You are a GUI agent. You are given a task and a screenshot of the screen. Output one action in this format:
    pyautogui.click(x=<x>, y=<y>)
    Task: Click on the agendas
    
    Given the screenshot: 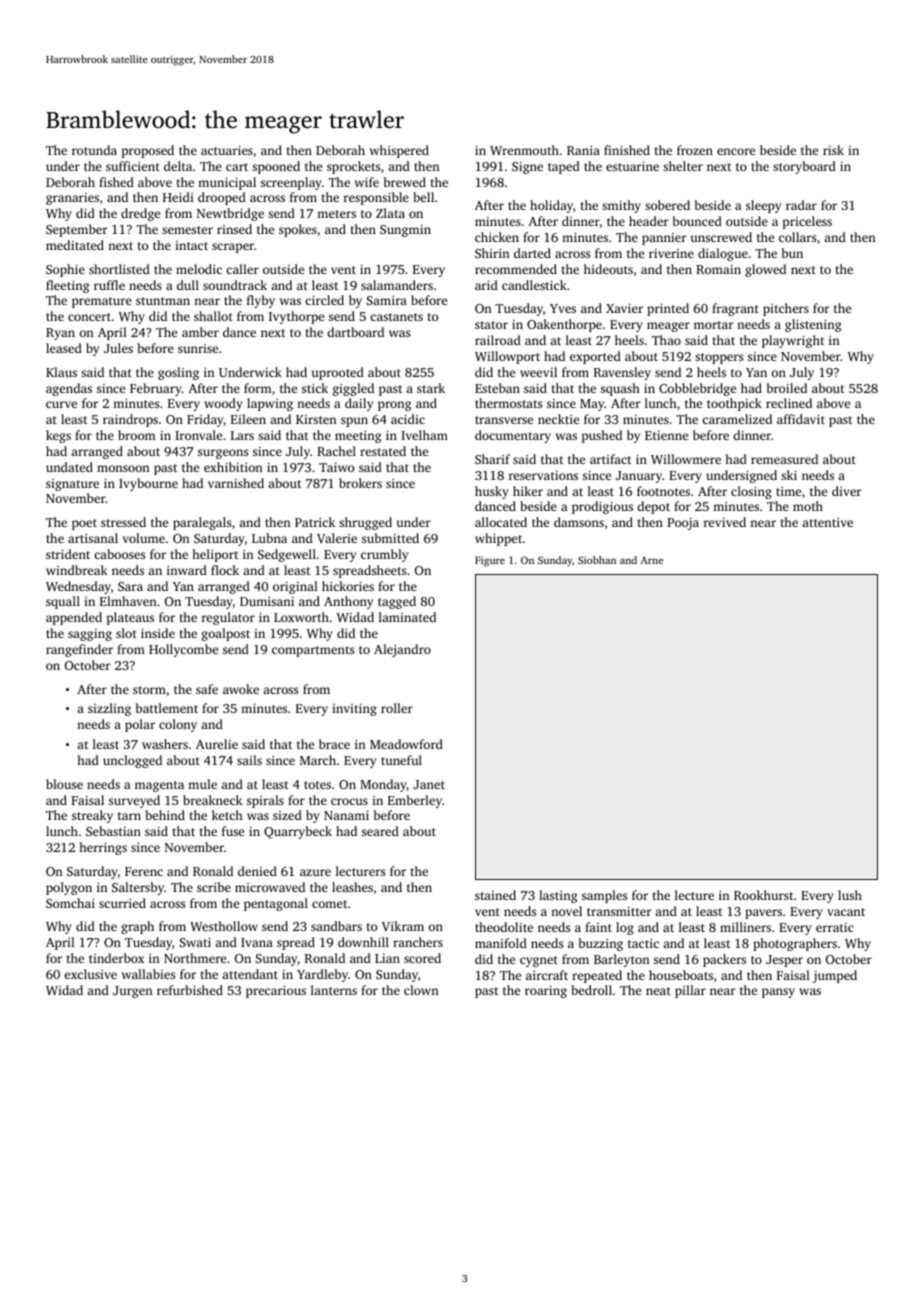 What is the action you would take?
    pyautogui.click(x=69, y=389)
